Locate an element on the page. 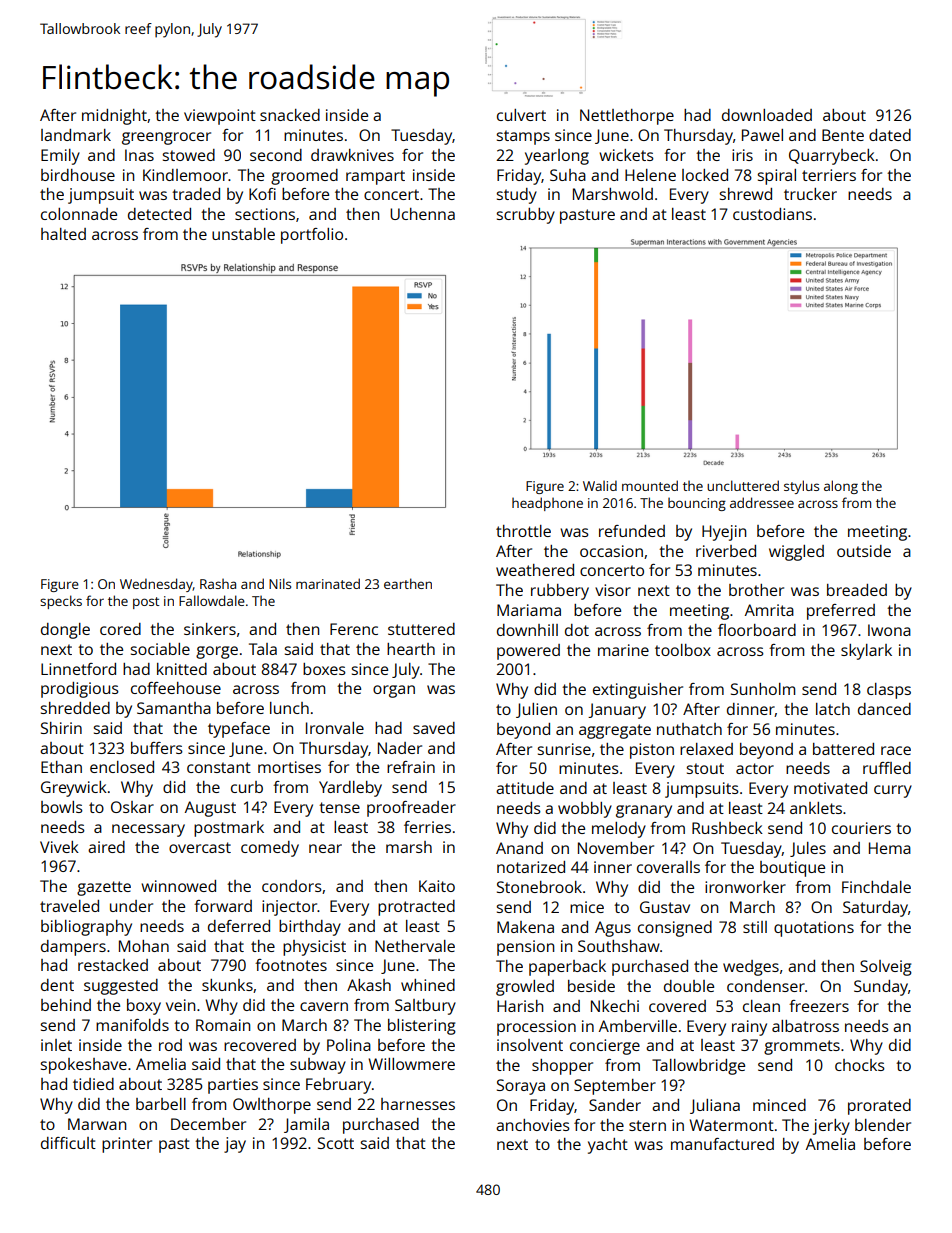  knitted is located at coordinates (182, 669).
